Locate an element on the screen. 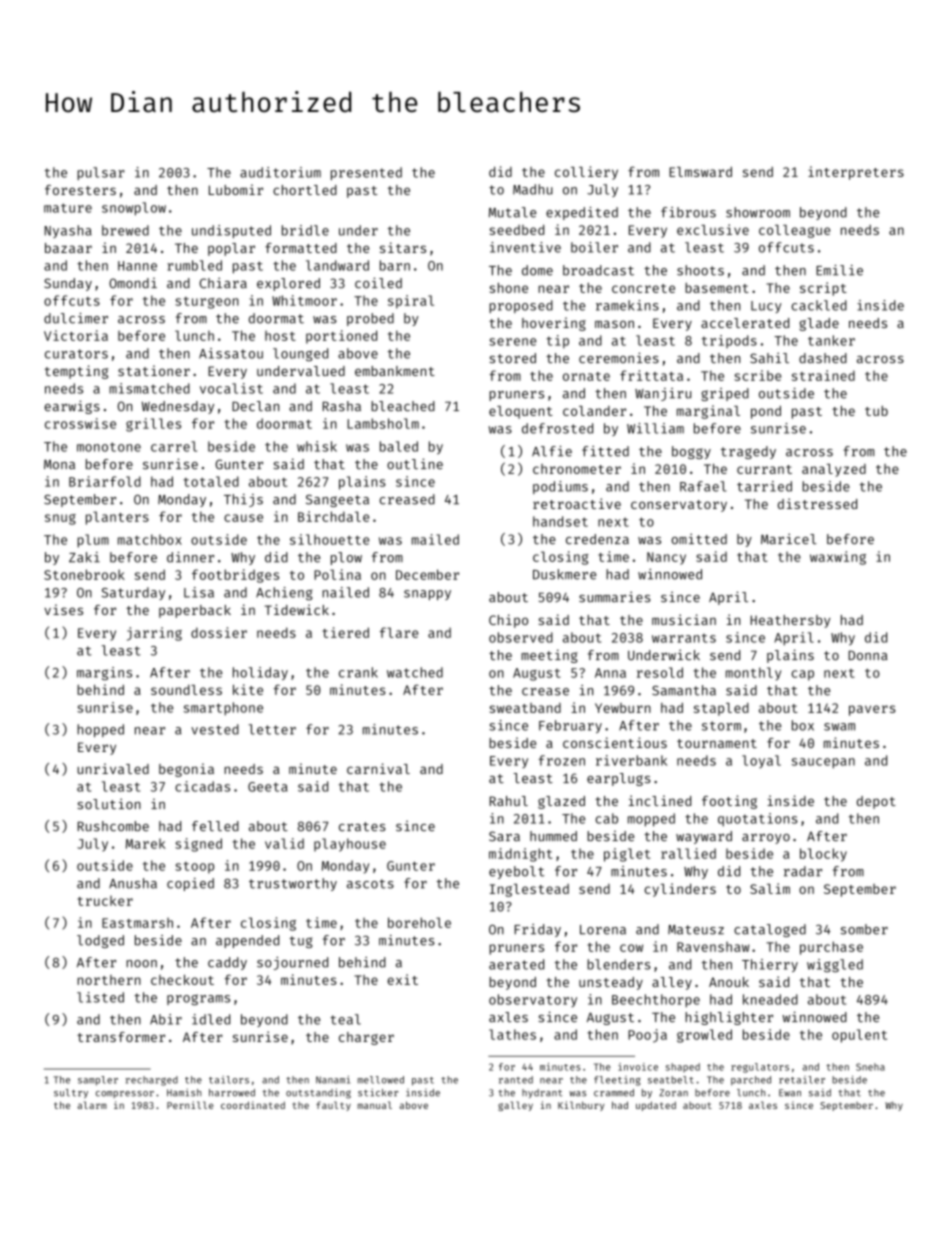 This screenshot has width=952, height=1233. alarm is located at coordinates (92, 1105).
